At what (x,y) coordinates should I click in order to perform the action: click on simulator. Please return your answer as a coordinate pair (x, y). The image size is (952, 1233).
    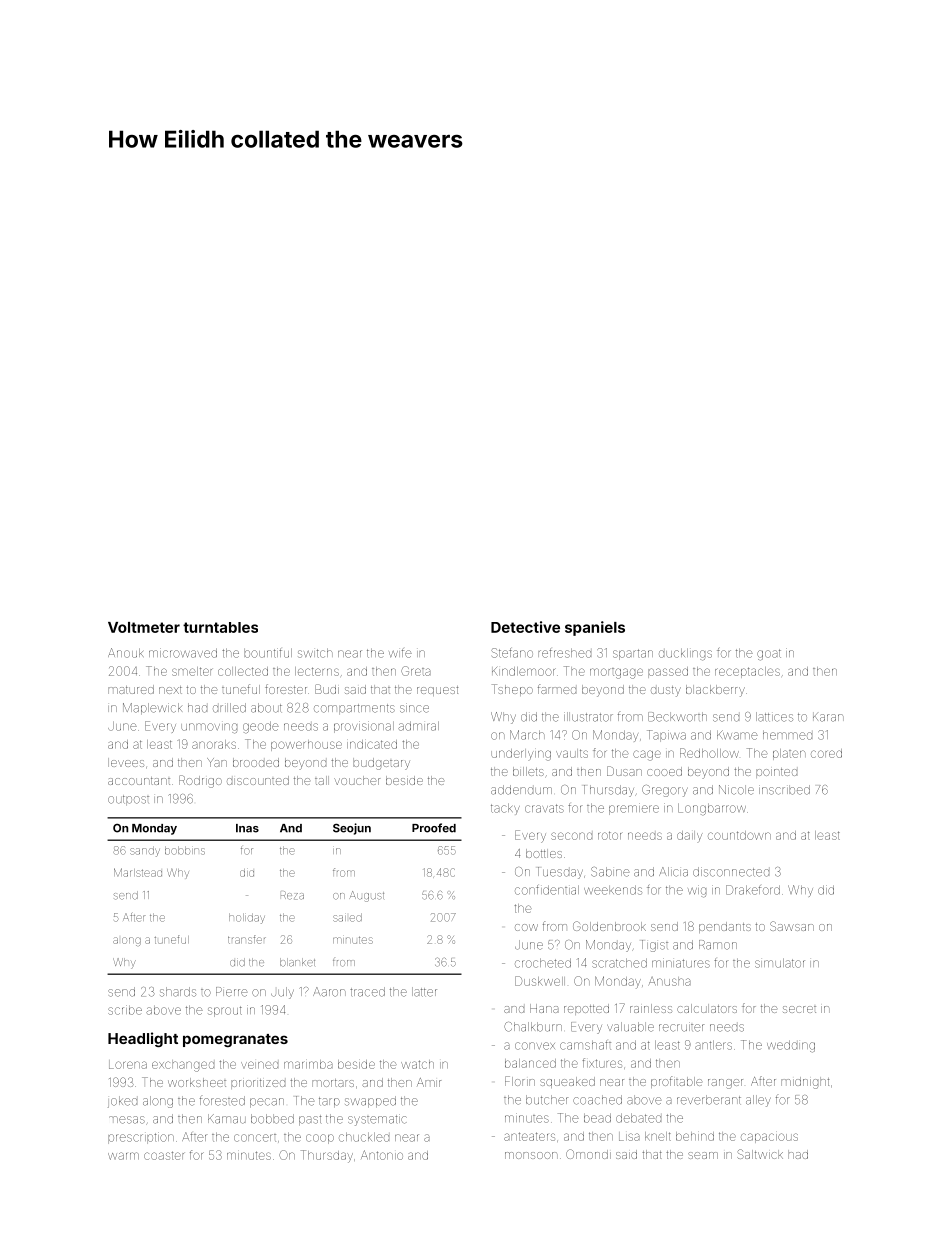
    Looking at the image, I should click on (780, 963).
